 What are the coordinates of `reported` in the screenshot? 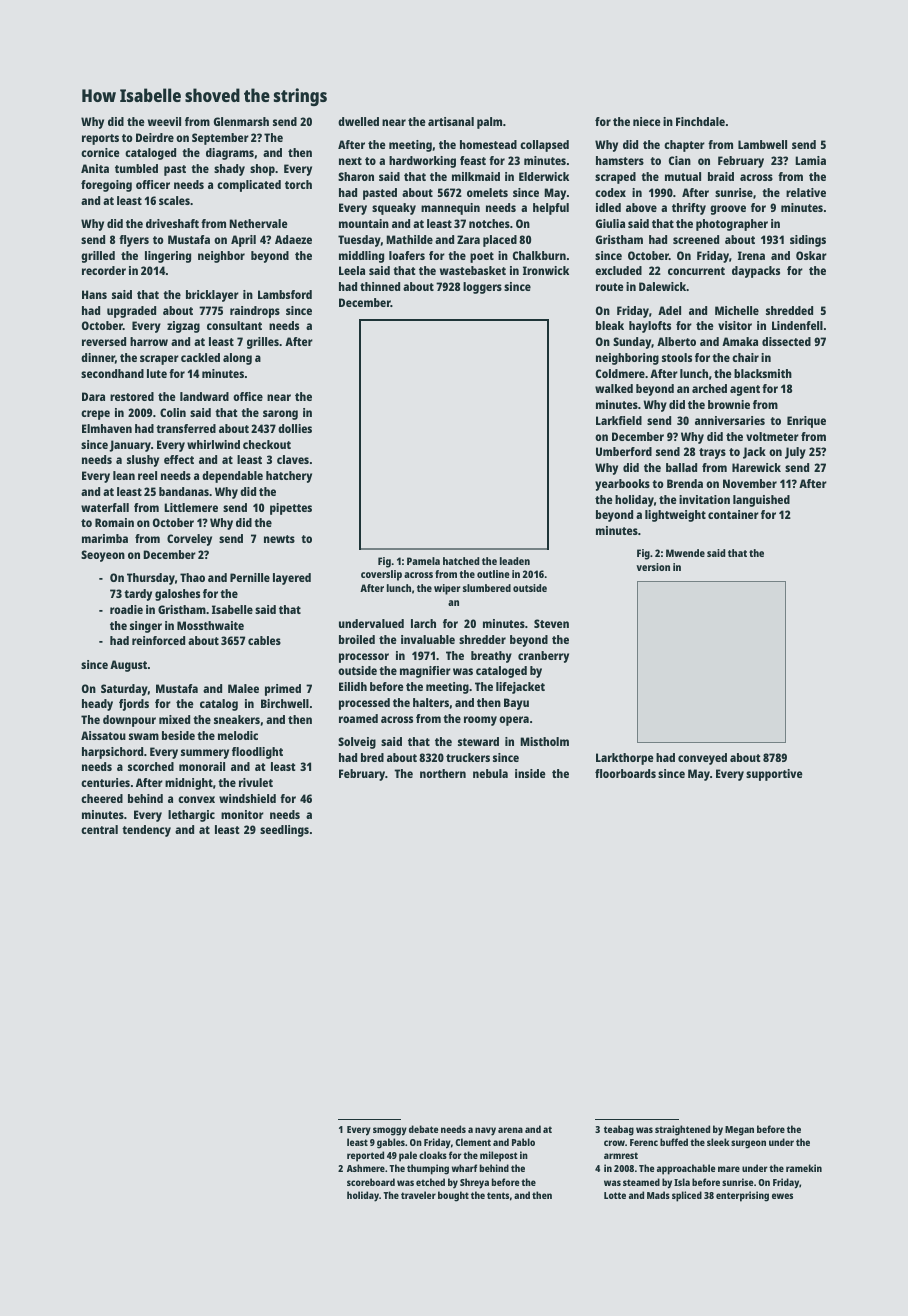 It's located at (365, 1156).
